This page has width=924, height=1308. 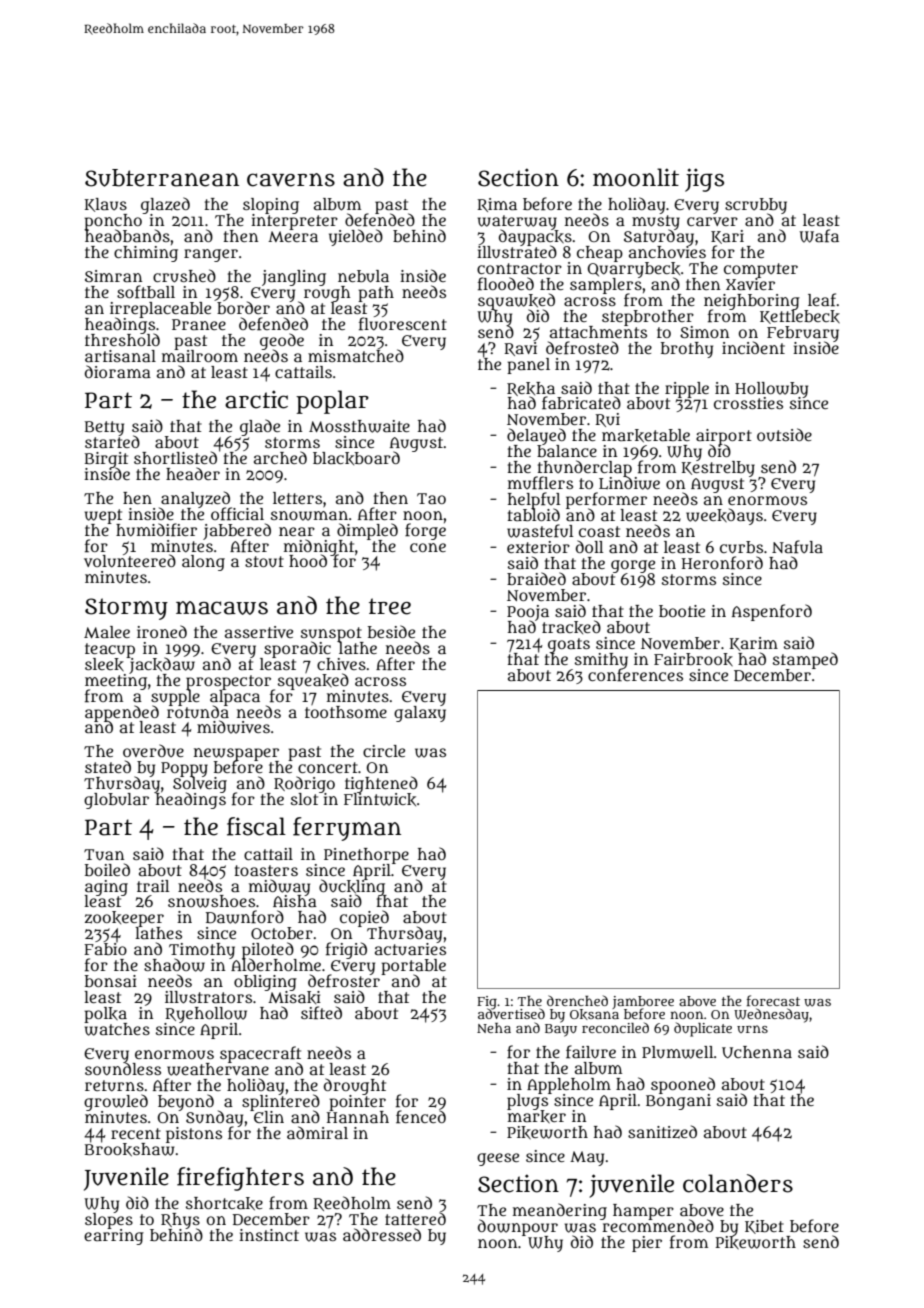 What do you see at coordinates (636, 177) in the page?
I see `moonlit` at bounding box center [636, 177].
